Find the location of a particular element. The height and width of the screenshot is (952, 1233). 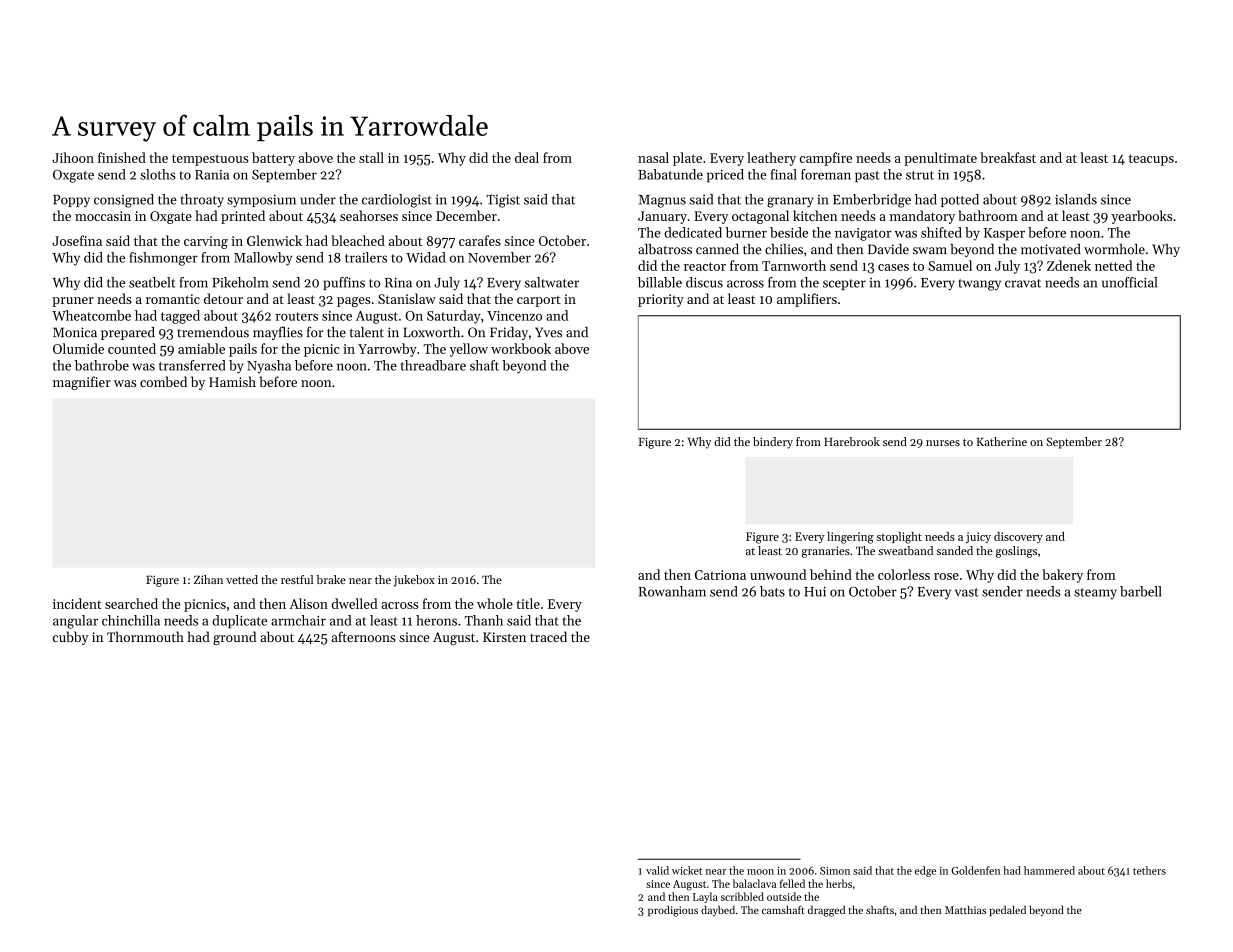

Katherine is located at coordinates (1002, 441).
